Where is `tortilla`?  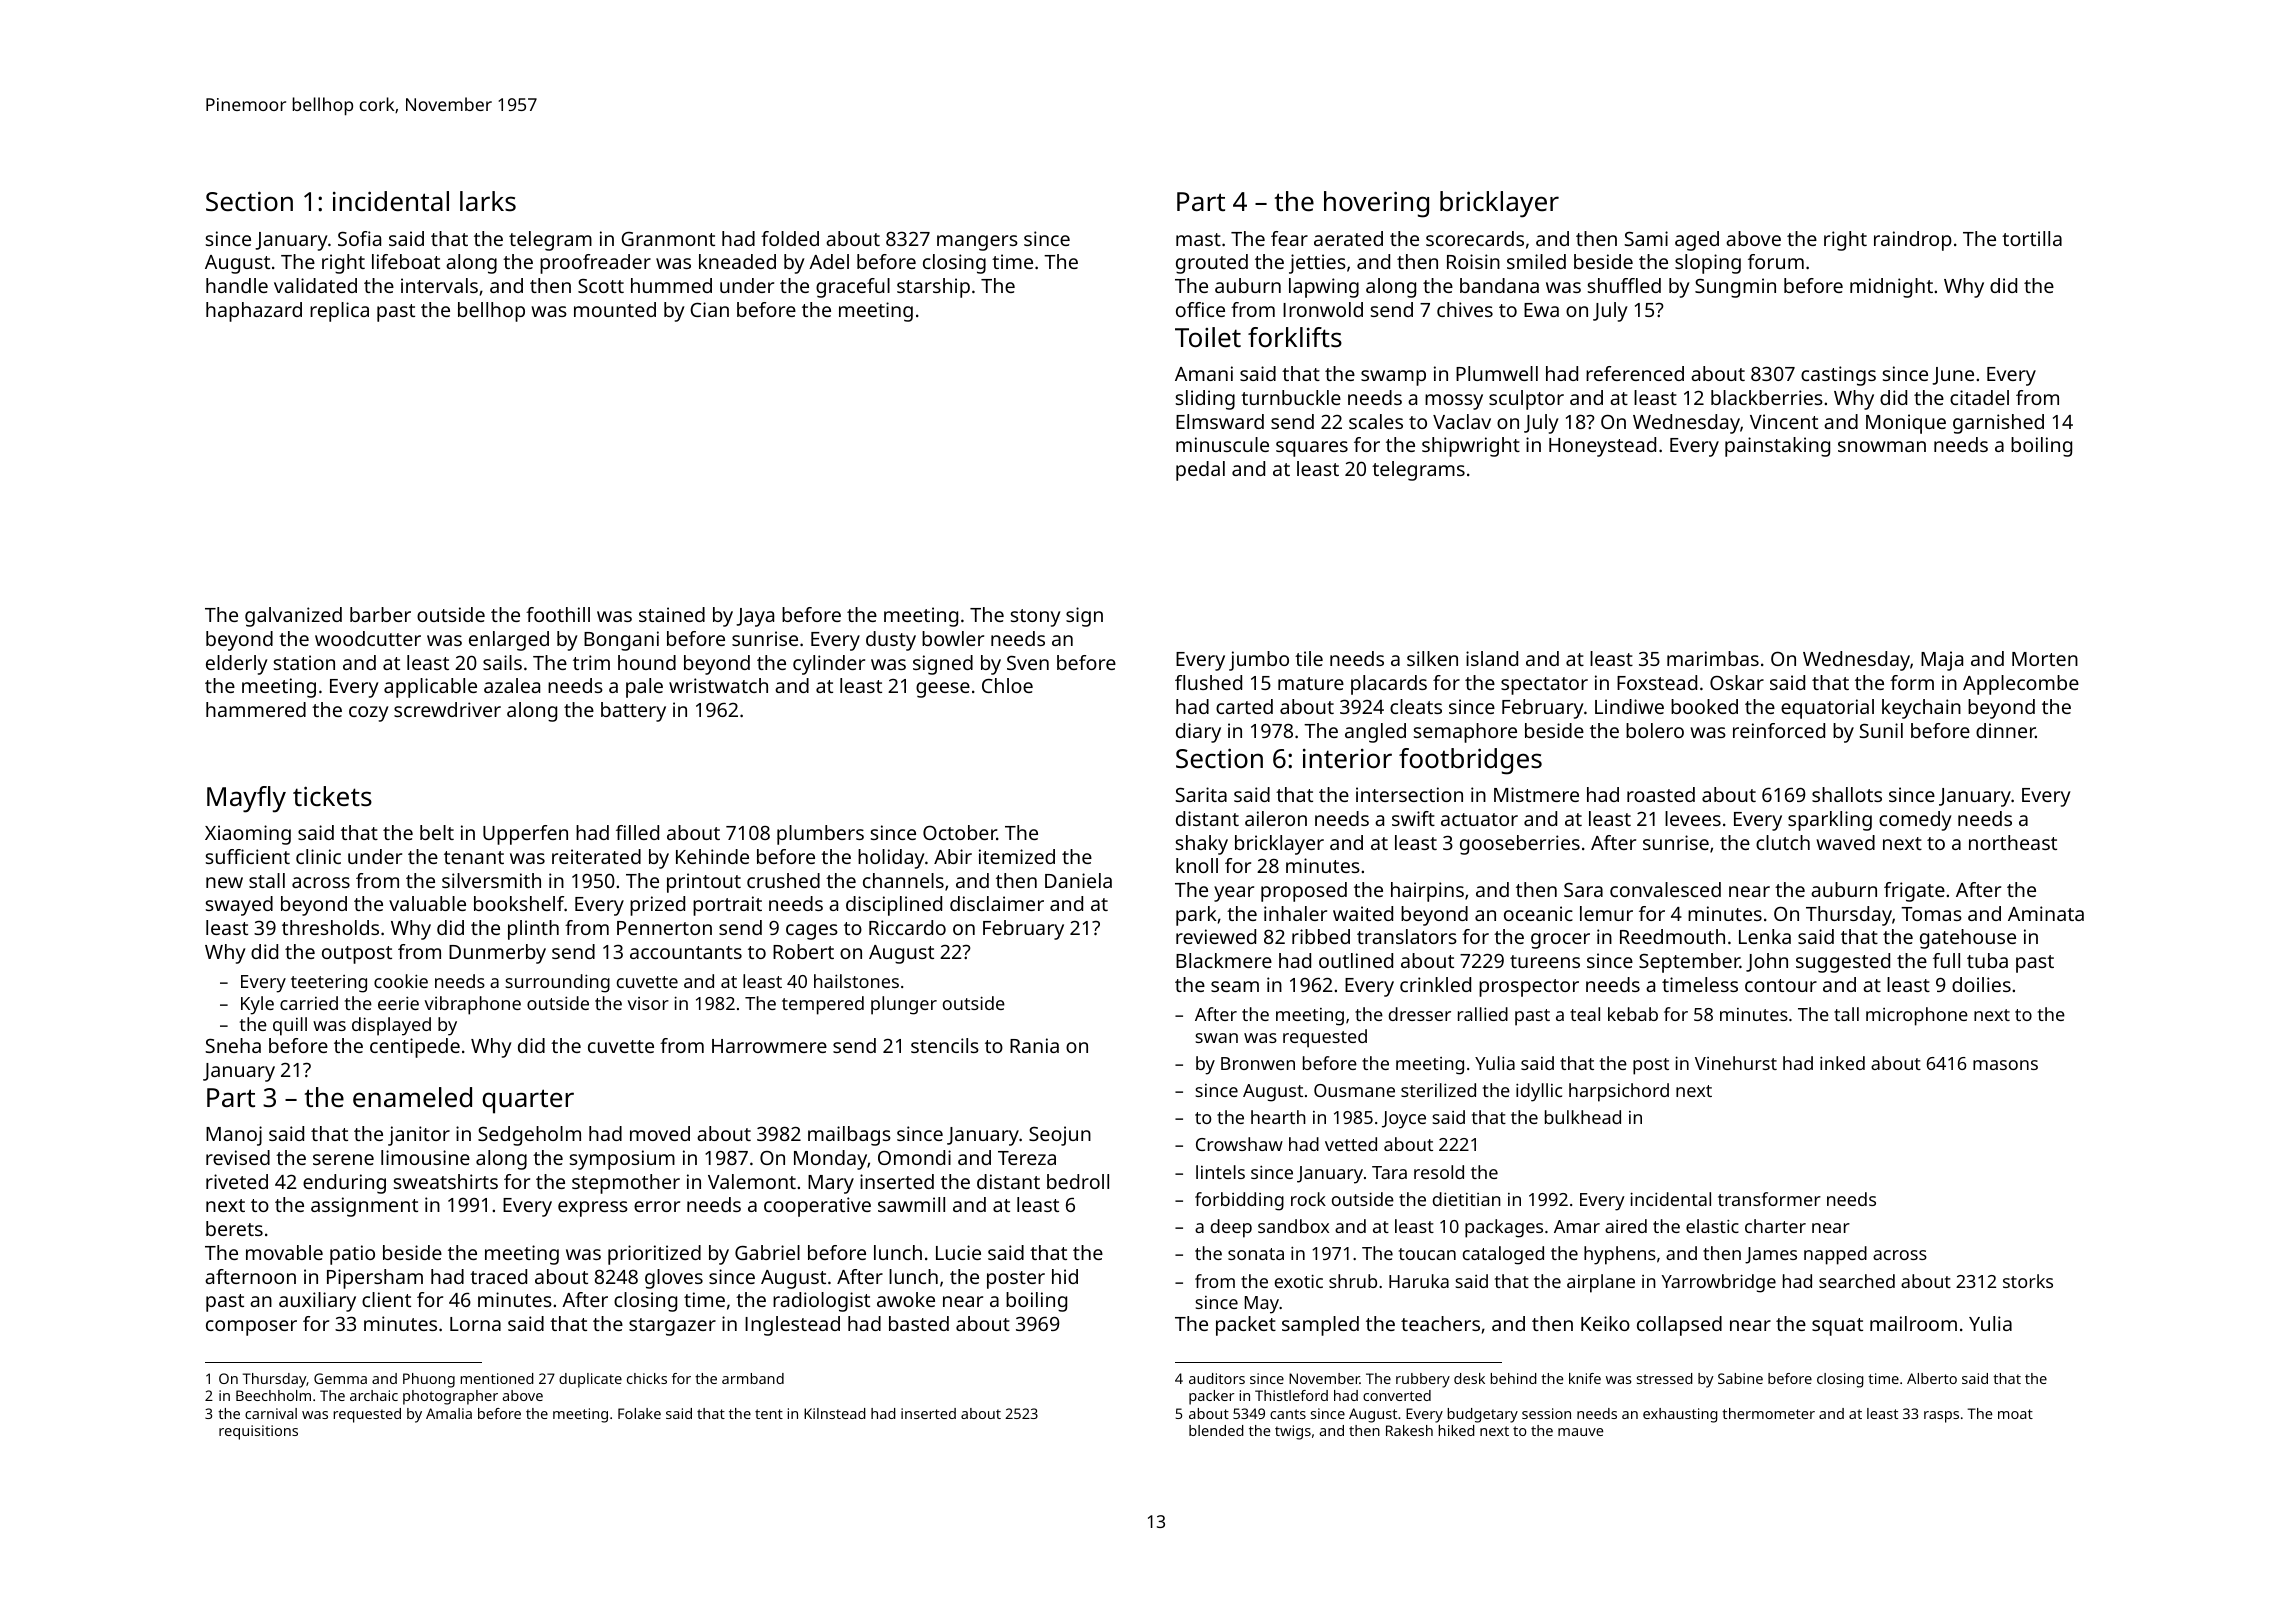
tortilla is located at coordinates (2032, 238).
